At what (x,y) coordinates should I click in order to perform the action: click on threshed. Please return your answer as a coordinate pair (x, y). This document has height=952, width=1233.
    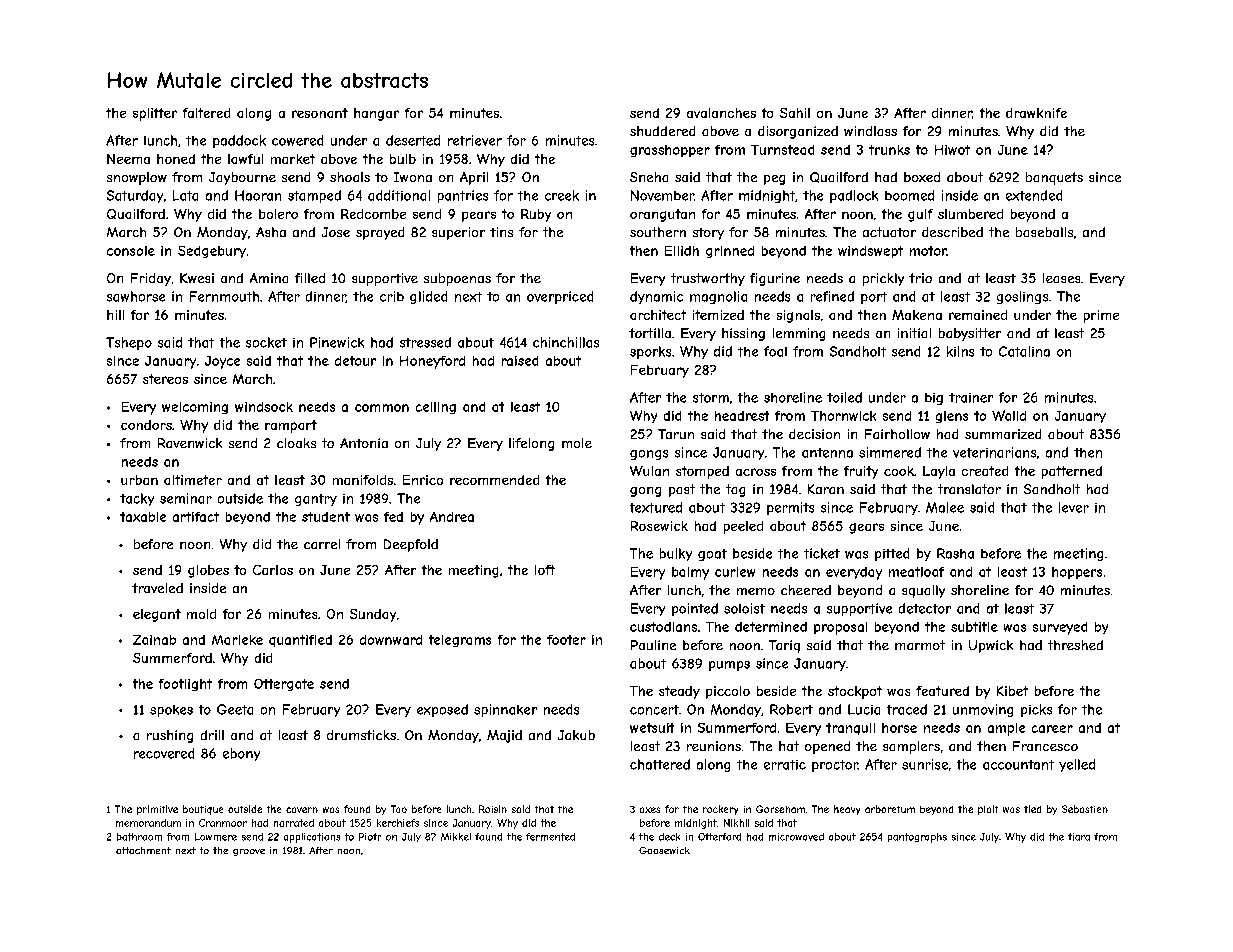
    Looking at the image, I should click on (1075, 645).
